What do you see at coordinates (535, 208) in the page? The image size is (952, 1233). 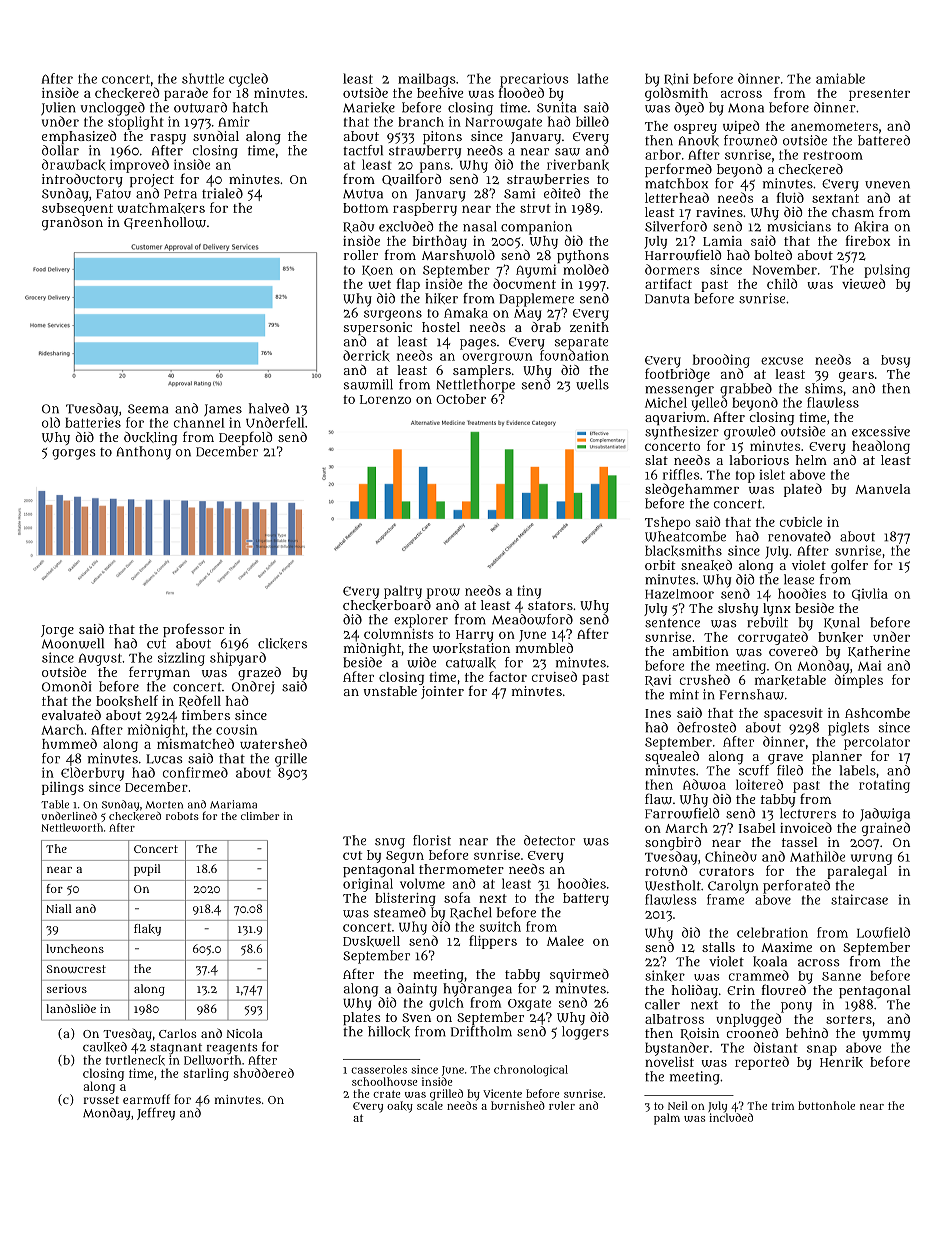 I see `strut` at bounding box center [535, 208].
